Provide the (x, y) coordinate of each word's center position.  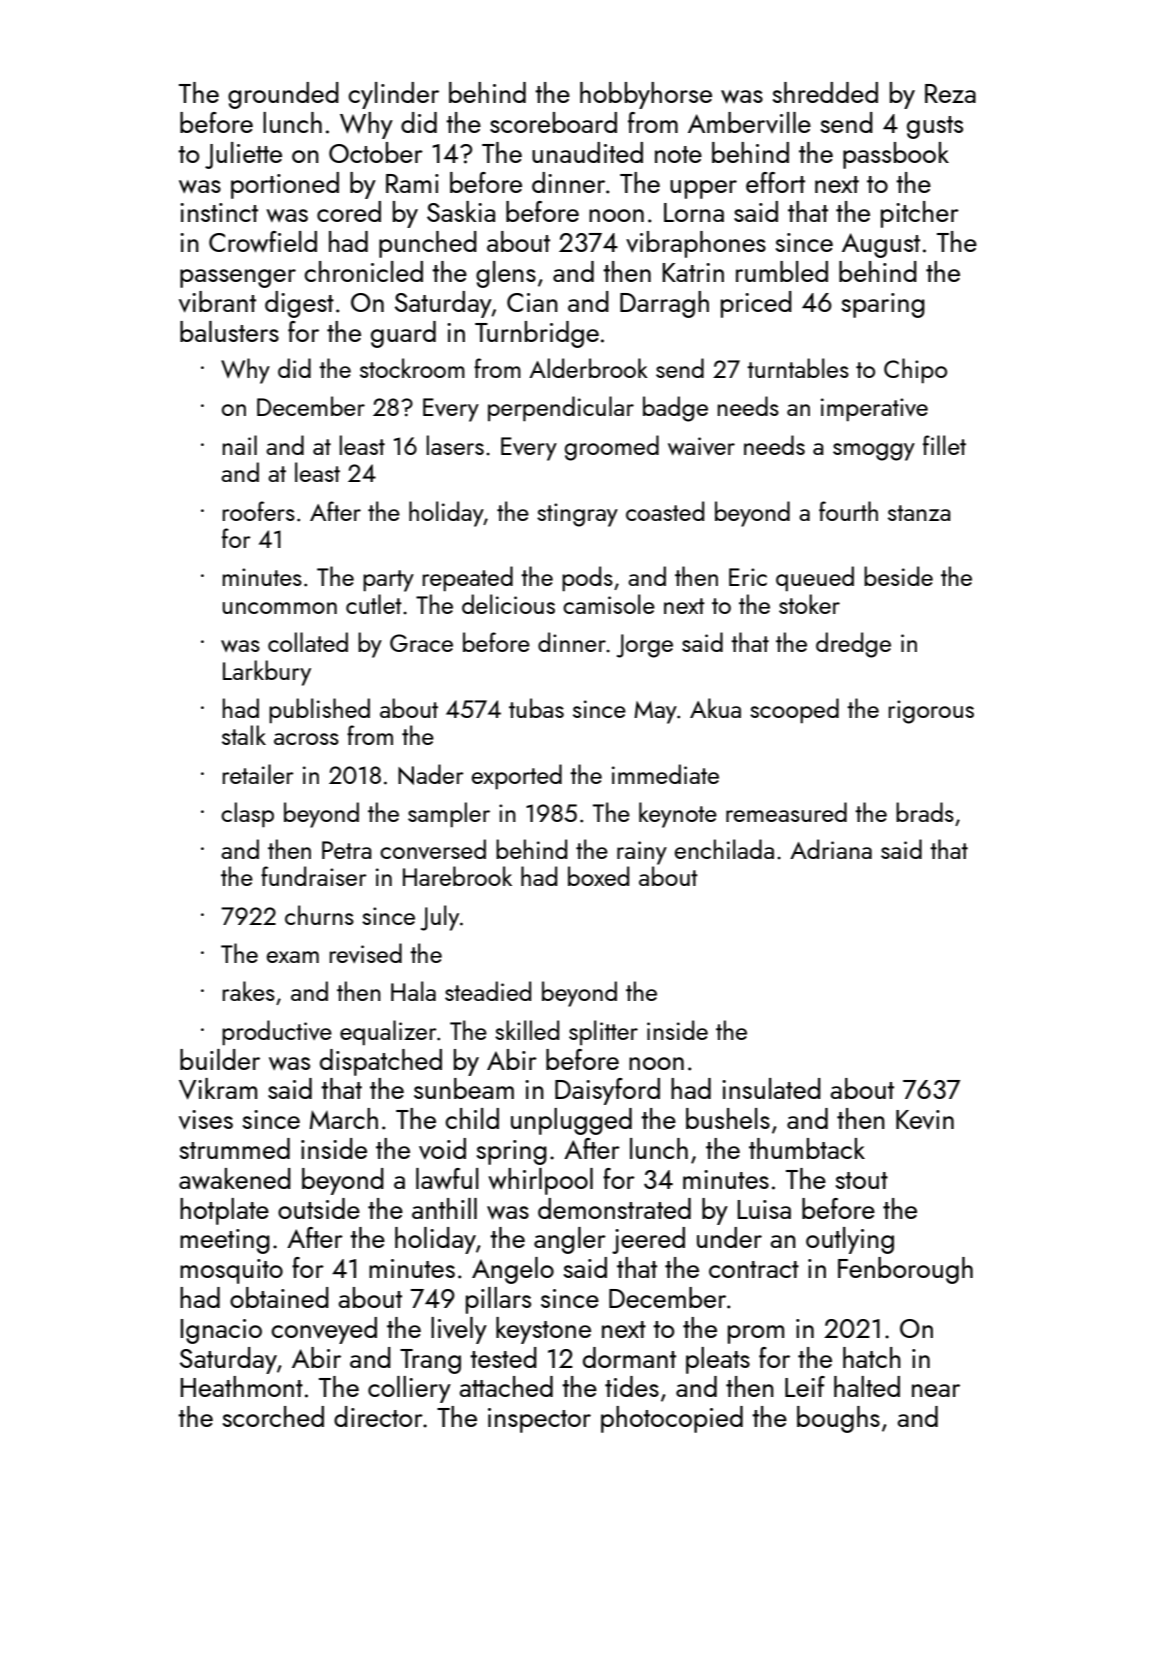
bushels (728, 1118)
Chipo (915, 371)
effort (775, 182)
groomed (612, 448)
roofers (259, 511)
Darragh (664, 304)
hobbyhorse (646, 95)
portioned (285, 185)
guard (403, 334)
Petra (346, 850)
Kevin (925, 1120)
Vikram (218, 1089)
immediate (665, 774)
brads (925, 812)
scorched (273, 1416)
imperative (874, 410)
